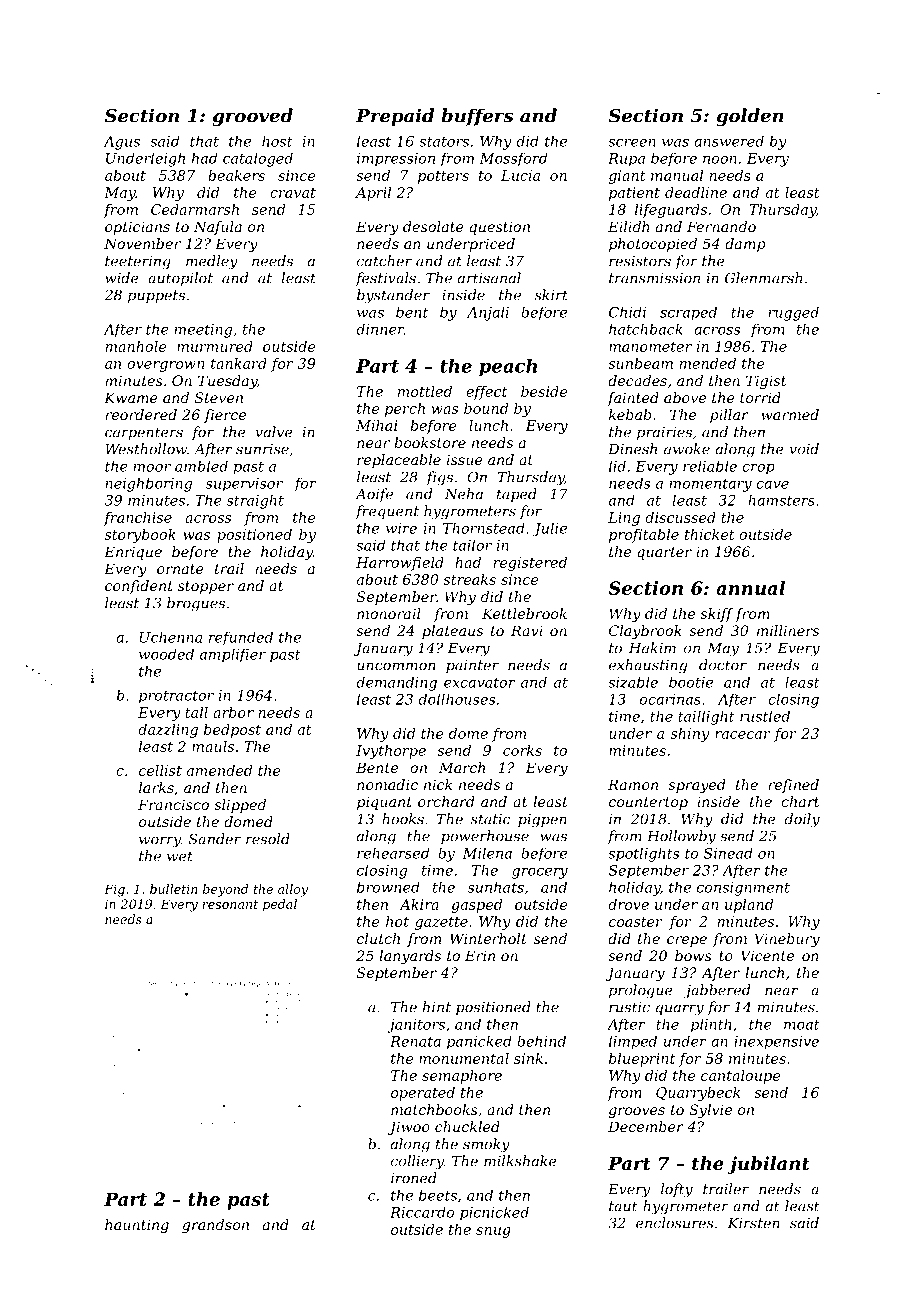  I want to click on Agus, so click(121, 143).
